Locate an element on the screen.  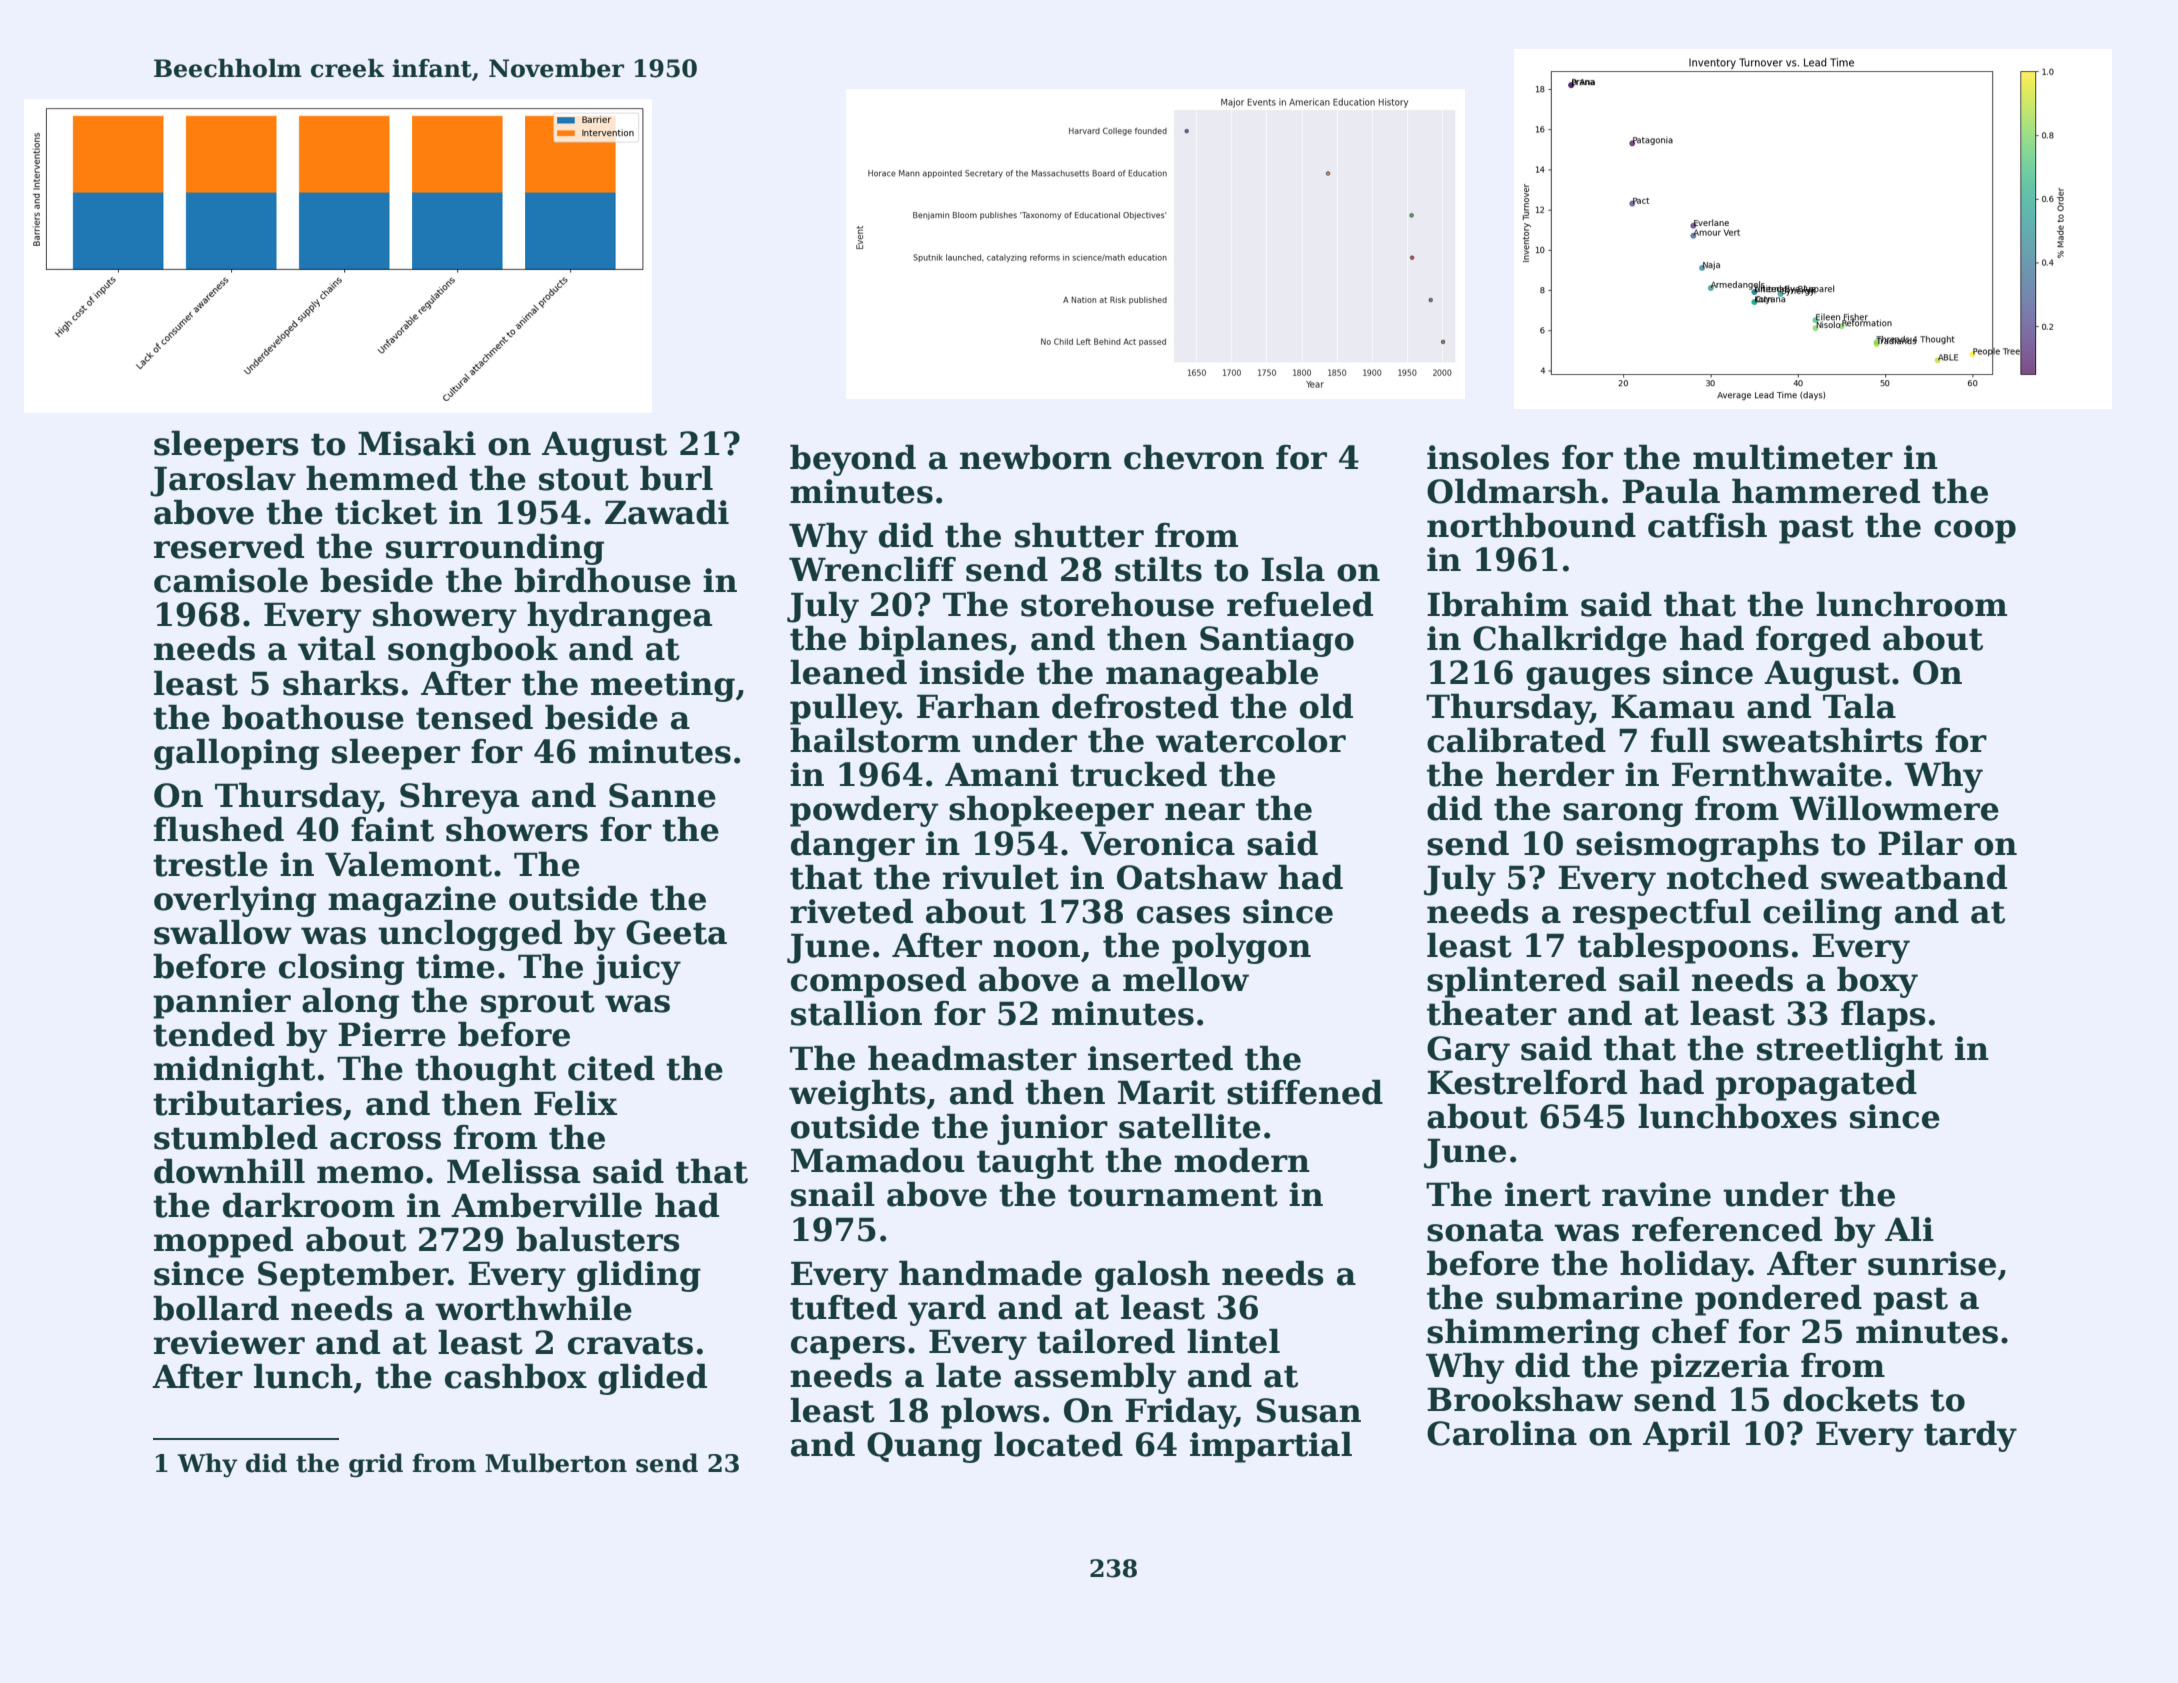
tensed is located at coordinates (474, 717).
